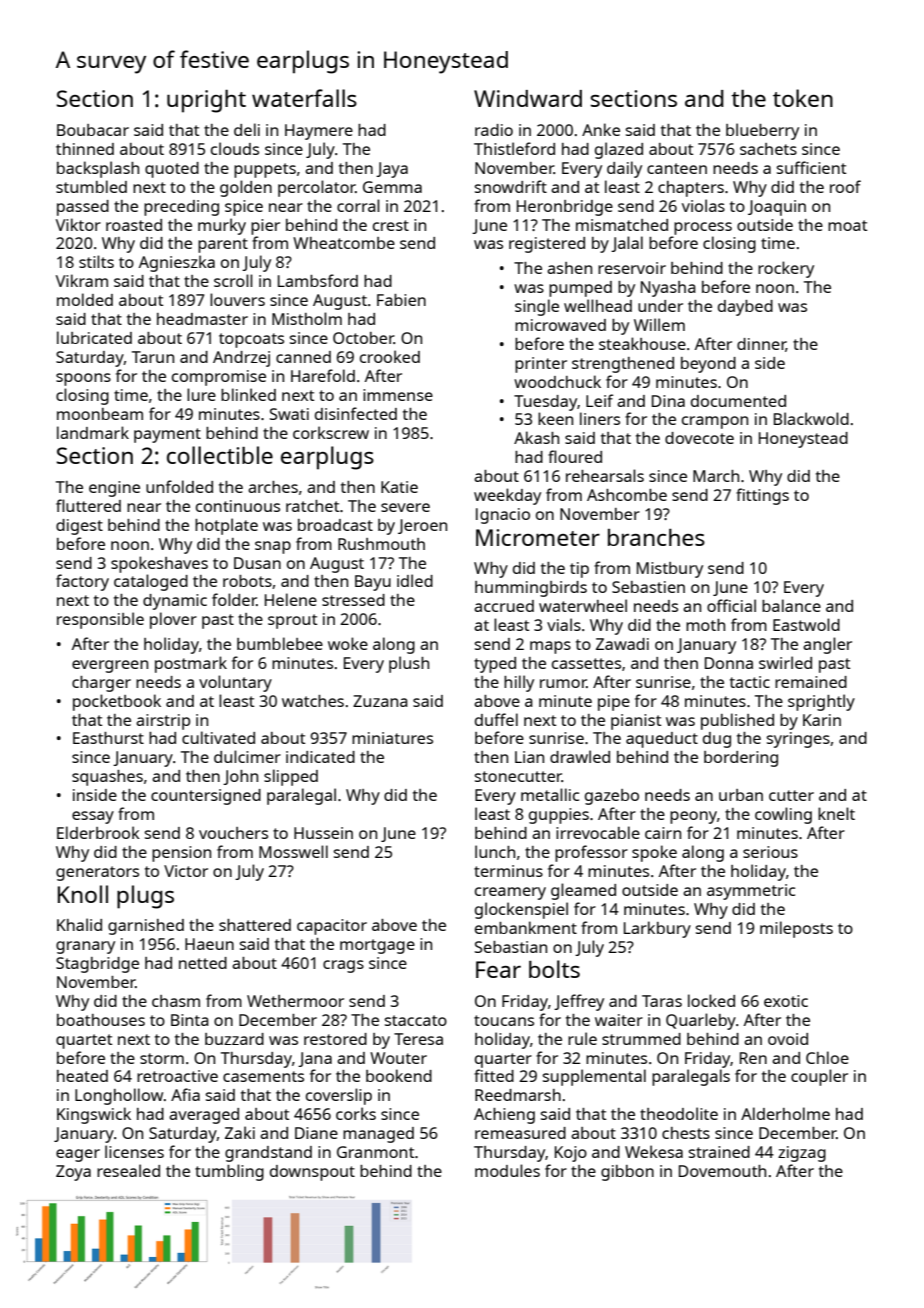  Describe the element at coordinates (85, 299) in the document. I see `molded` at that location.
